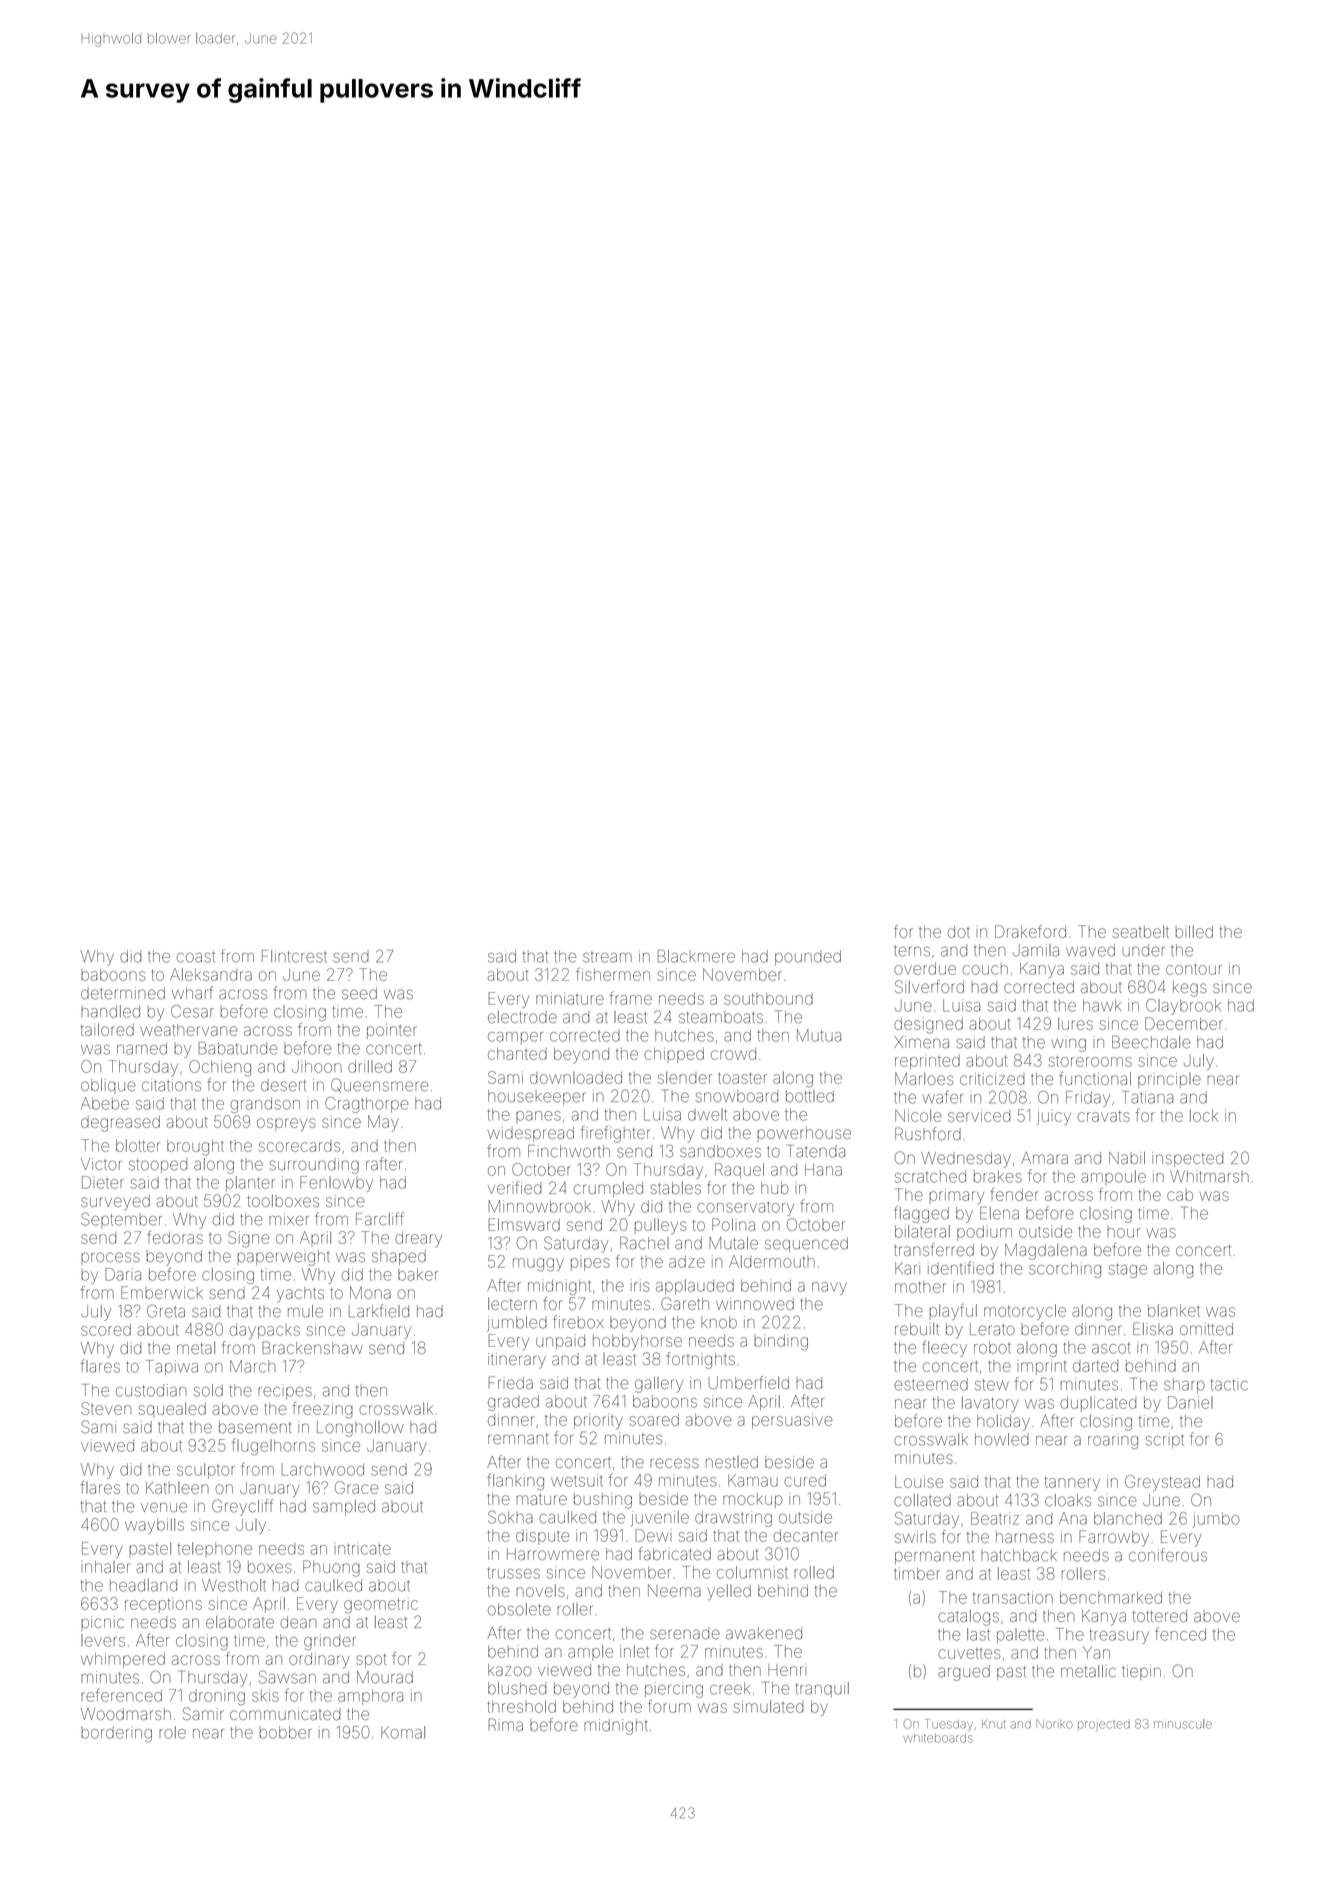 The image size is (1339, 1894). Describe the element at coordinates (286, 1732) in the document. I see `bobber` at that location.
